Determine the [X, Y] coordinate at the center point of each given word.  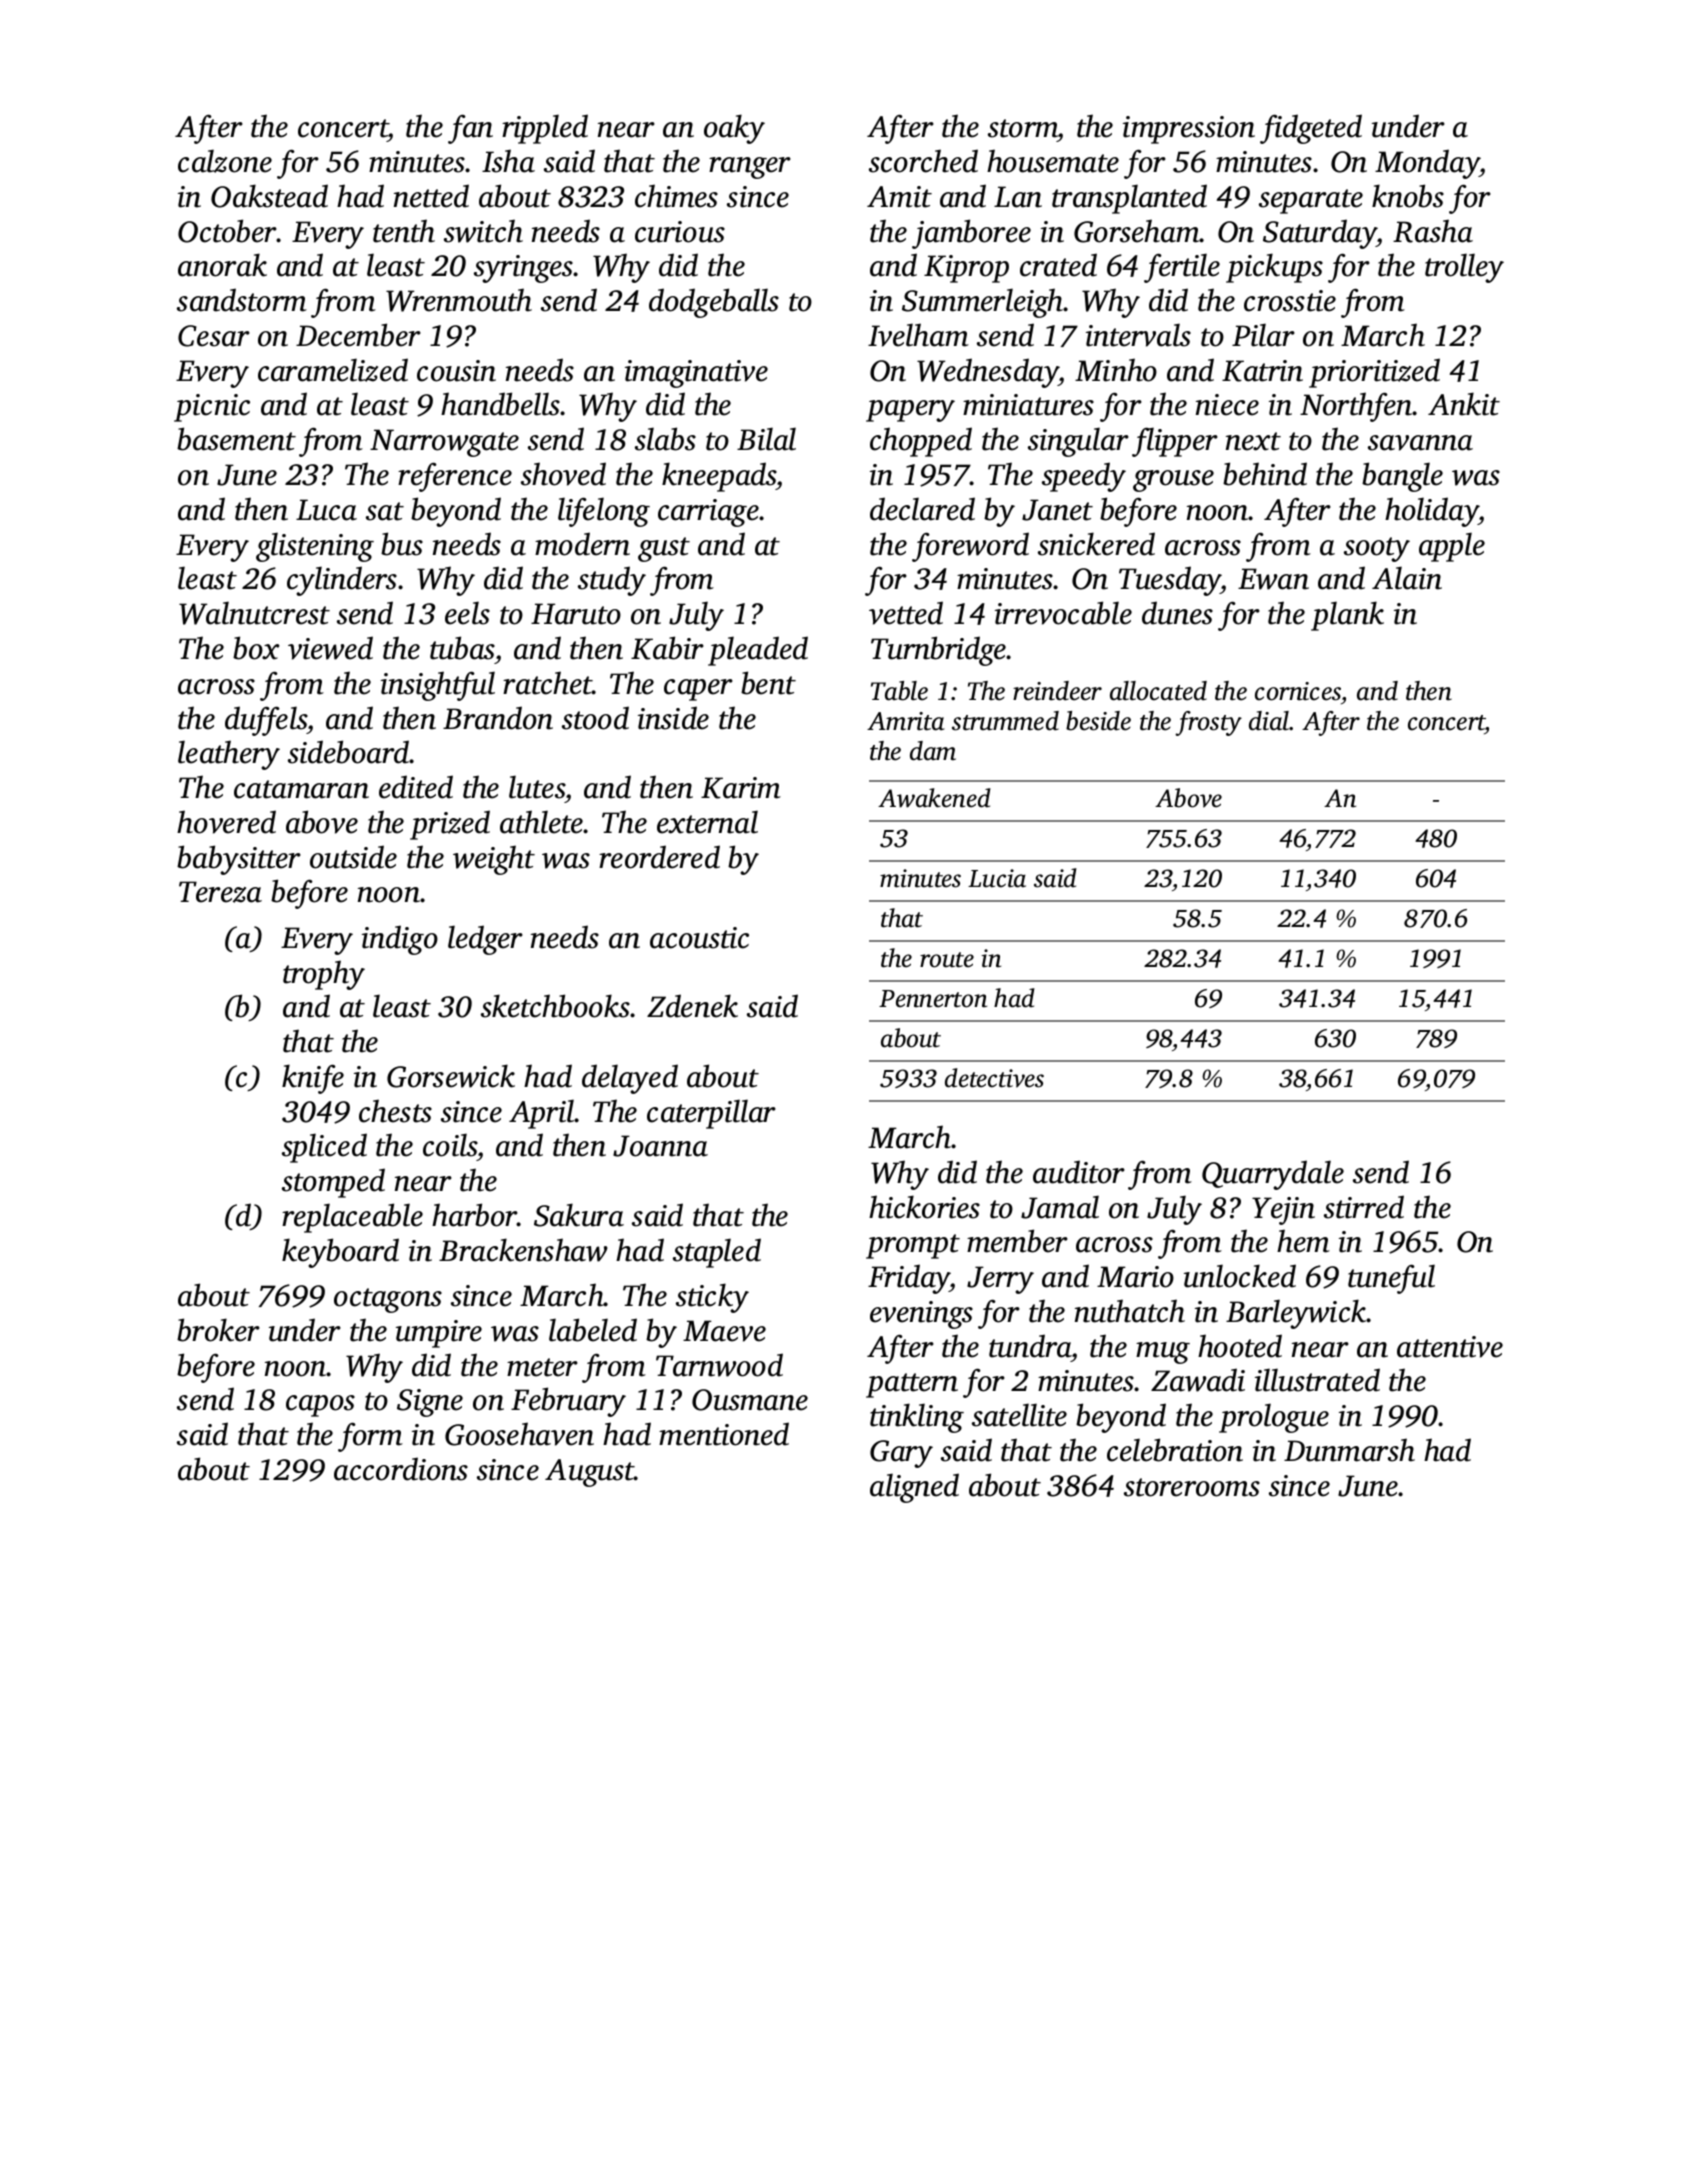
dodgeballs [714, 303]
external [707, 822]
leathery [229, 755]
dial [1269, 721]
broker [218, 1330]
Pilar [1263, 335]
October [227, 231]
